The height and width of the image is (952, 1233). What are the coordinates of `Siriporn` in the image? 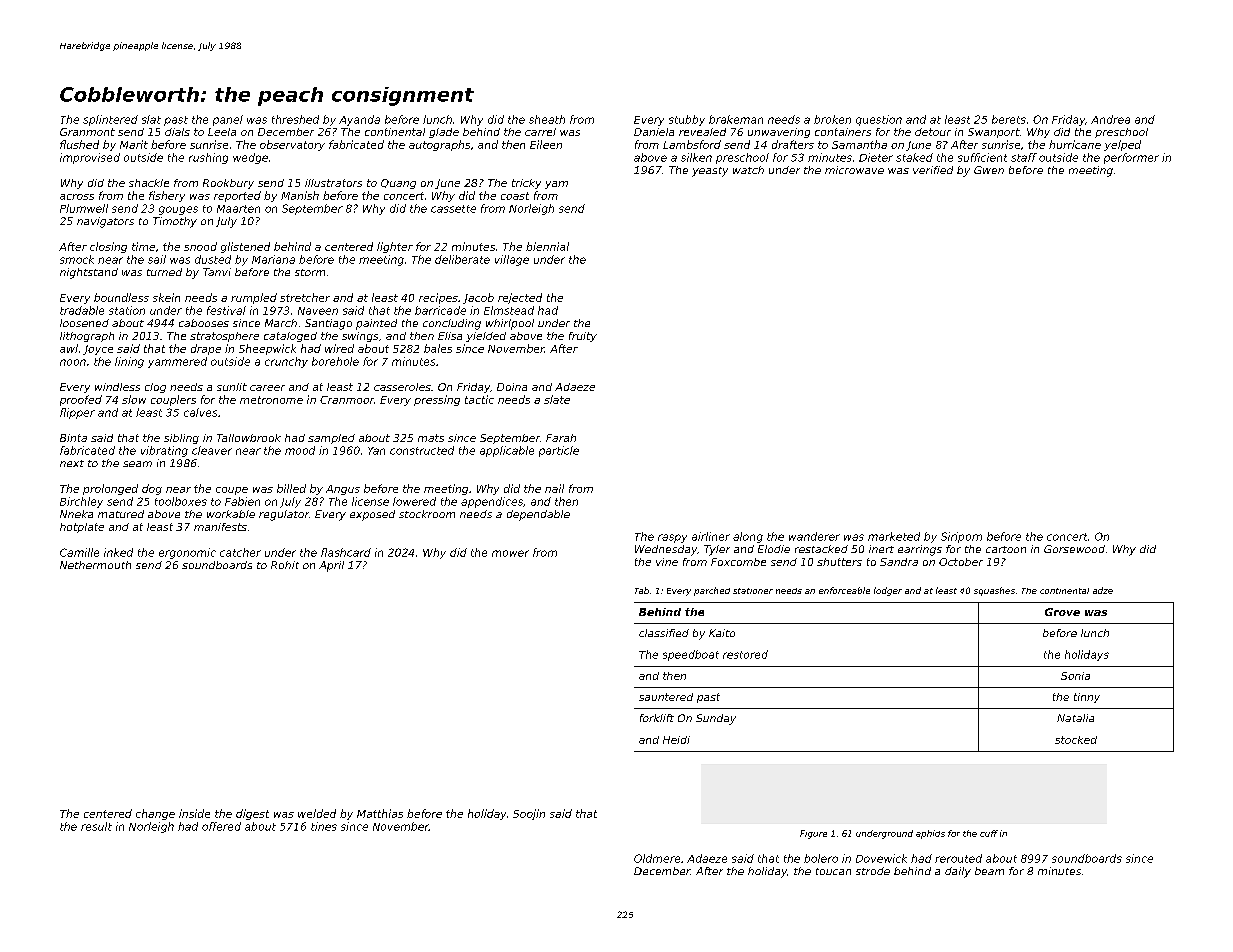 It's located at (961, 537).
